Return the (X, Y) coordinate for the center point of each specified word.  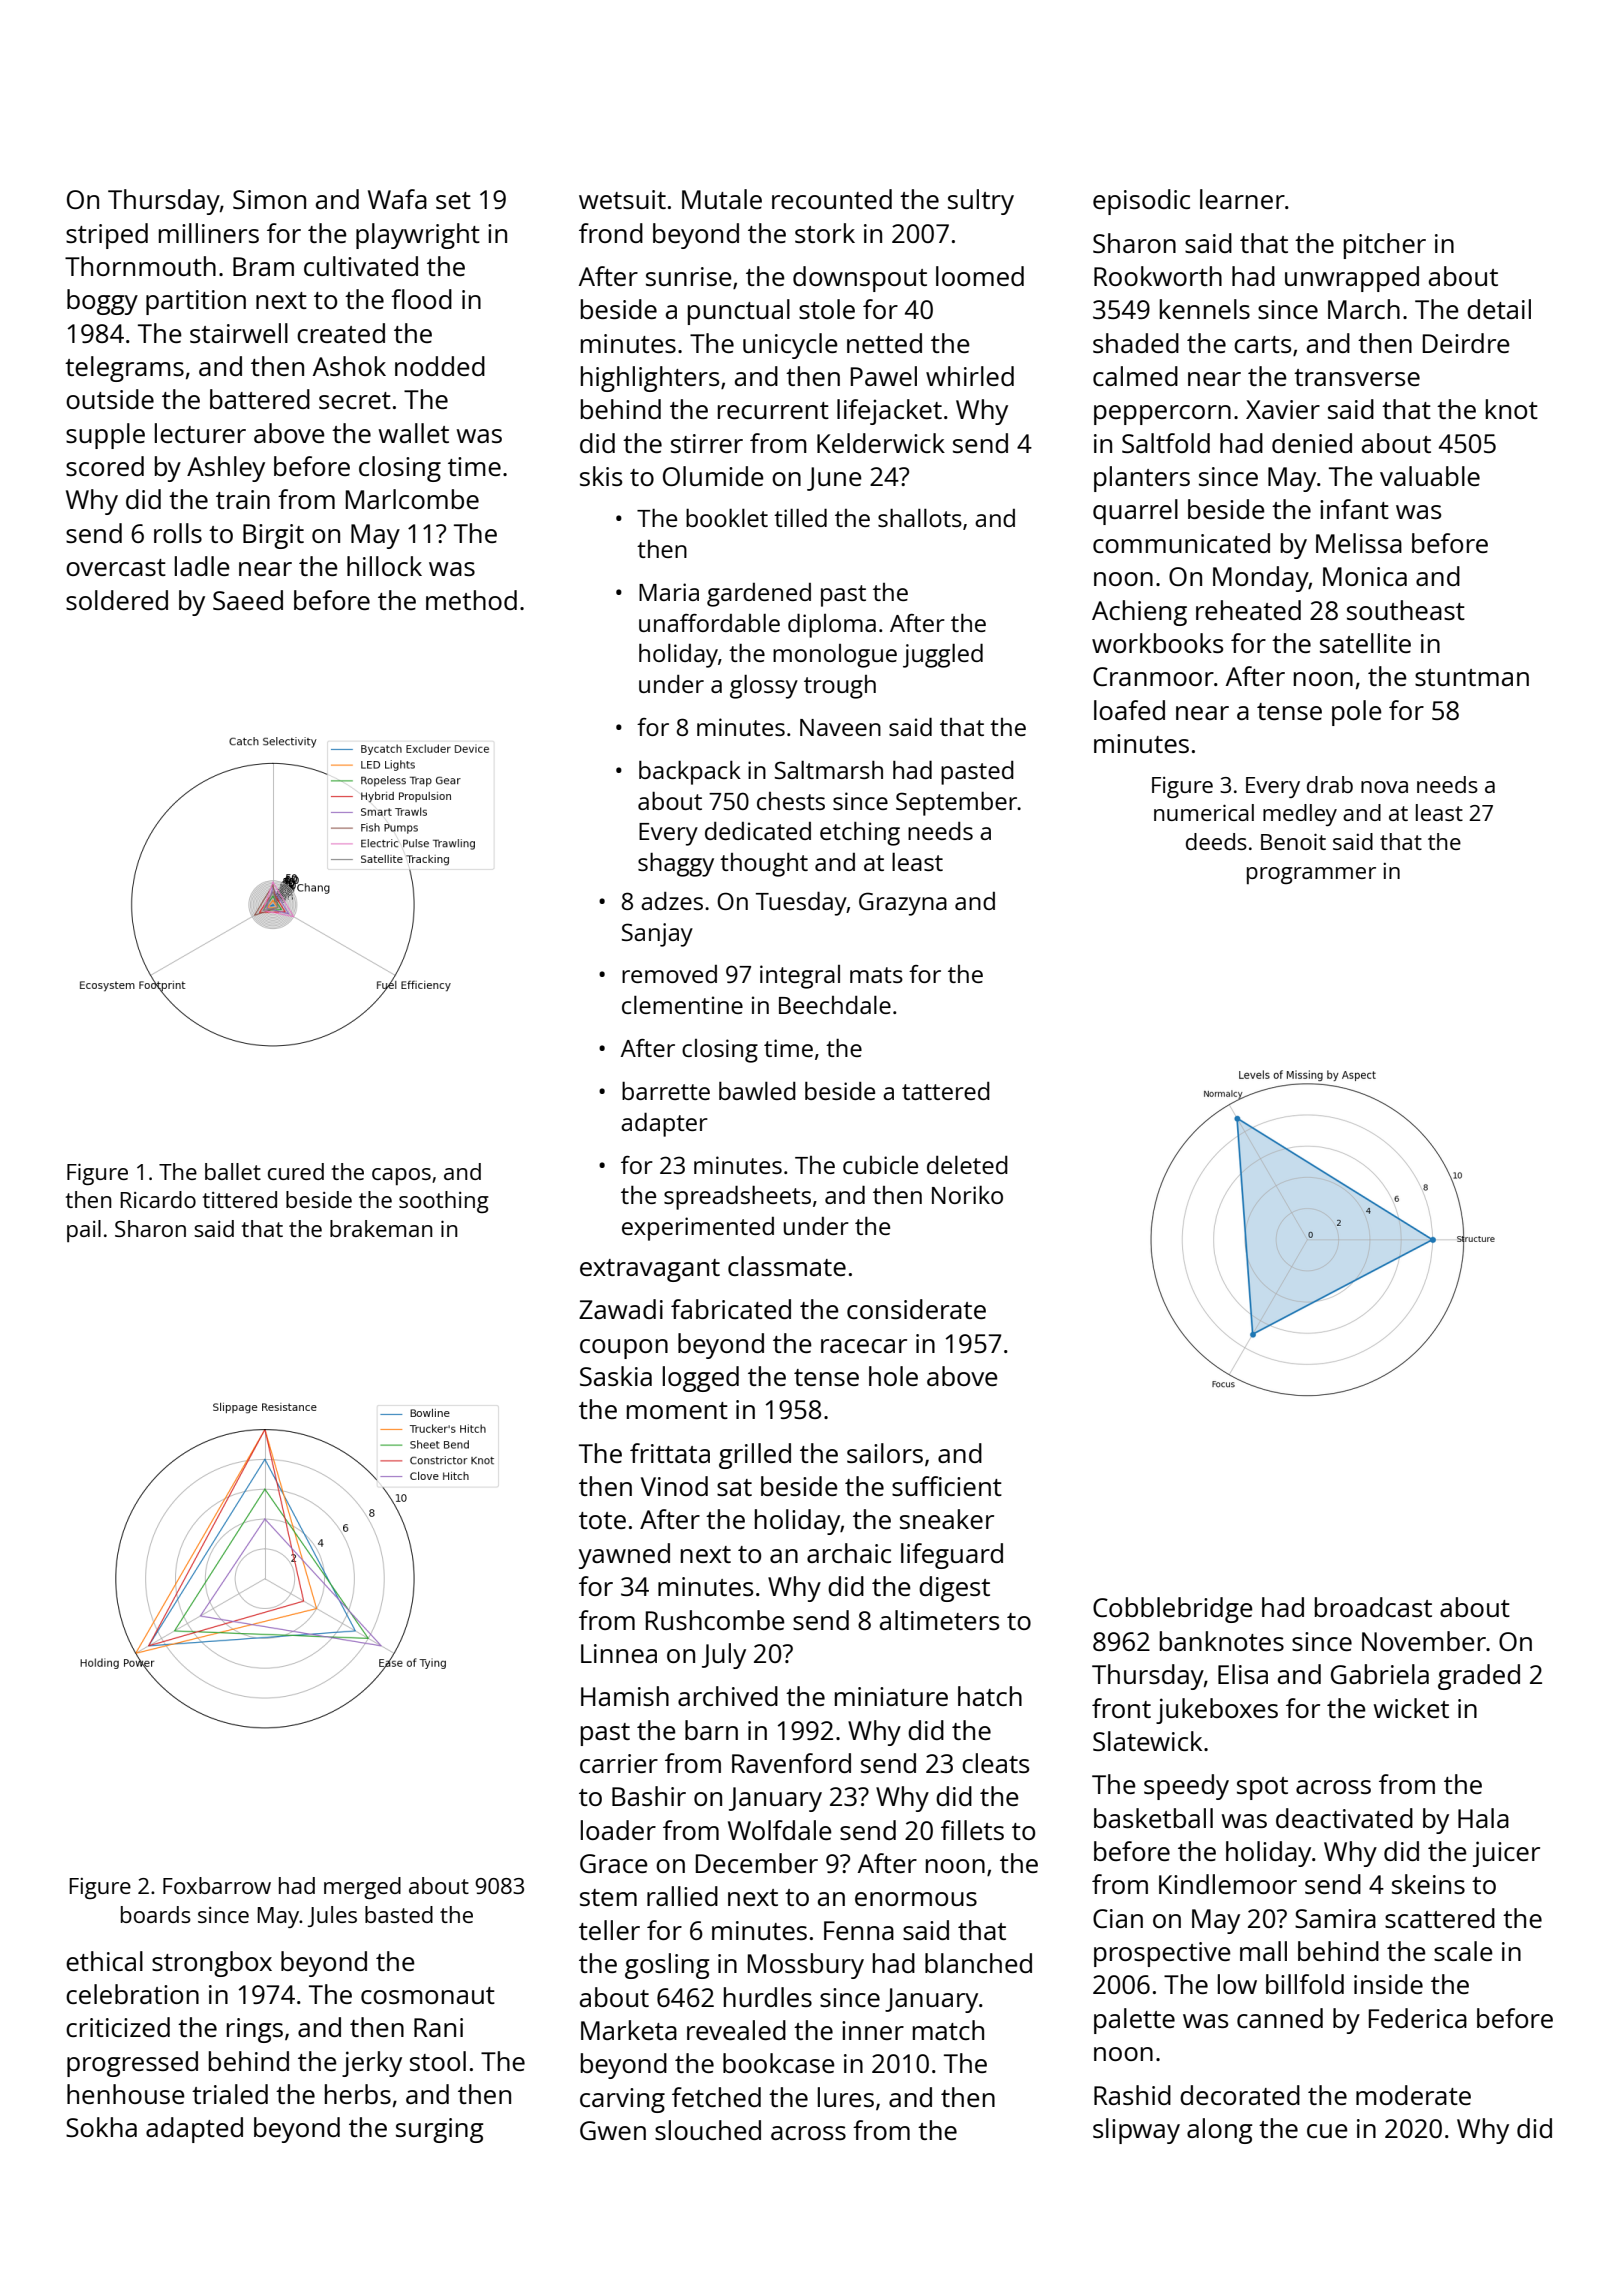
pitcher (1385, 246)
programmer (1311, 875)
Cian (1118, 1918)
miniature (891, 1696)
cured (296, 1171)
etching (860, 834)
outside (110, 399)
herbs (358, 2094)
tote (602, 1520)
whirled (970, 376)
